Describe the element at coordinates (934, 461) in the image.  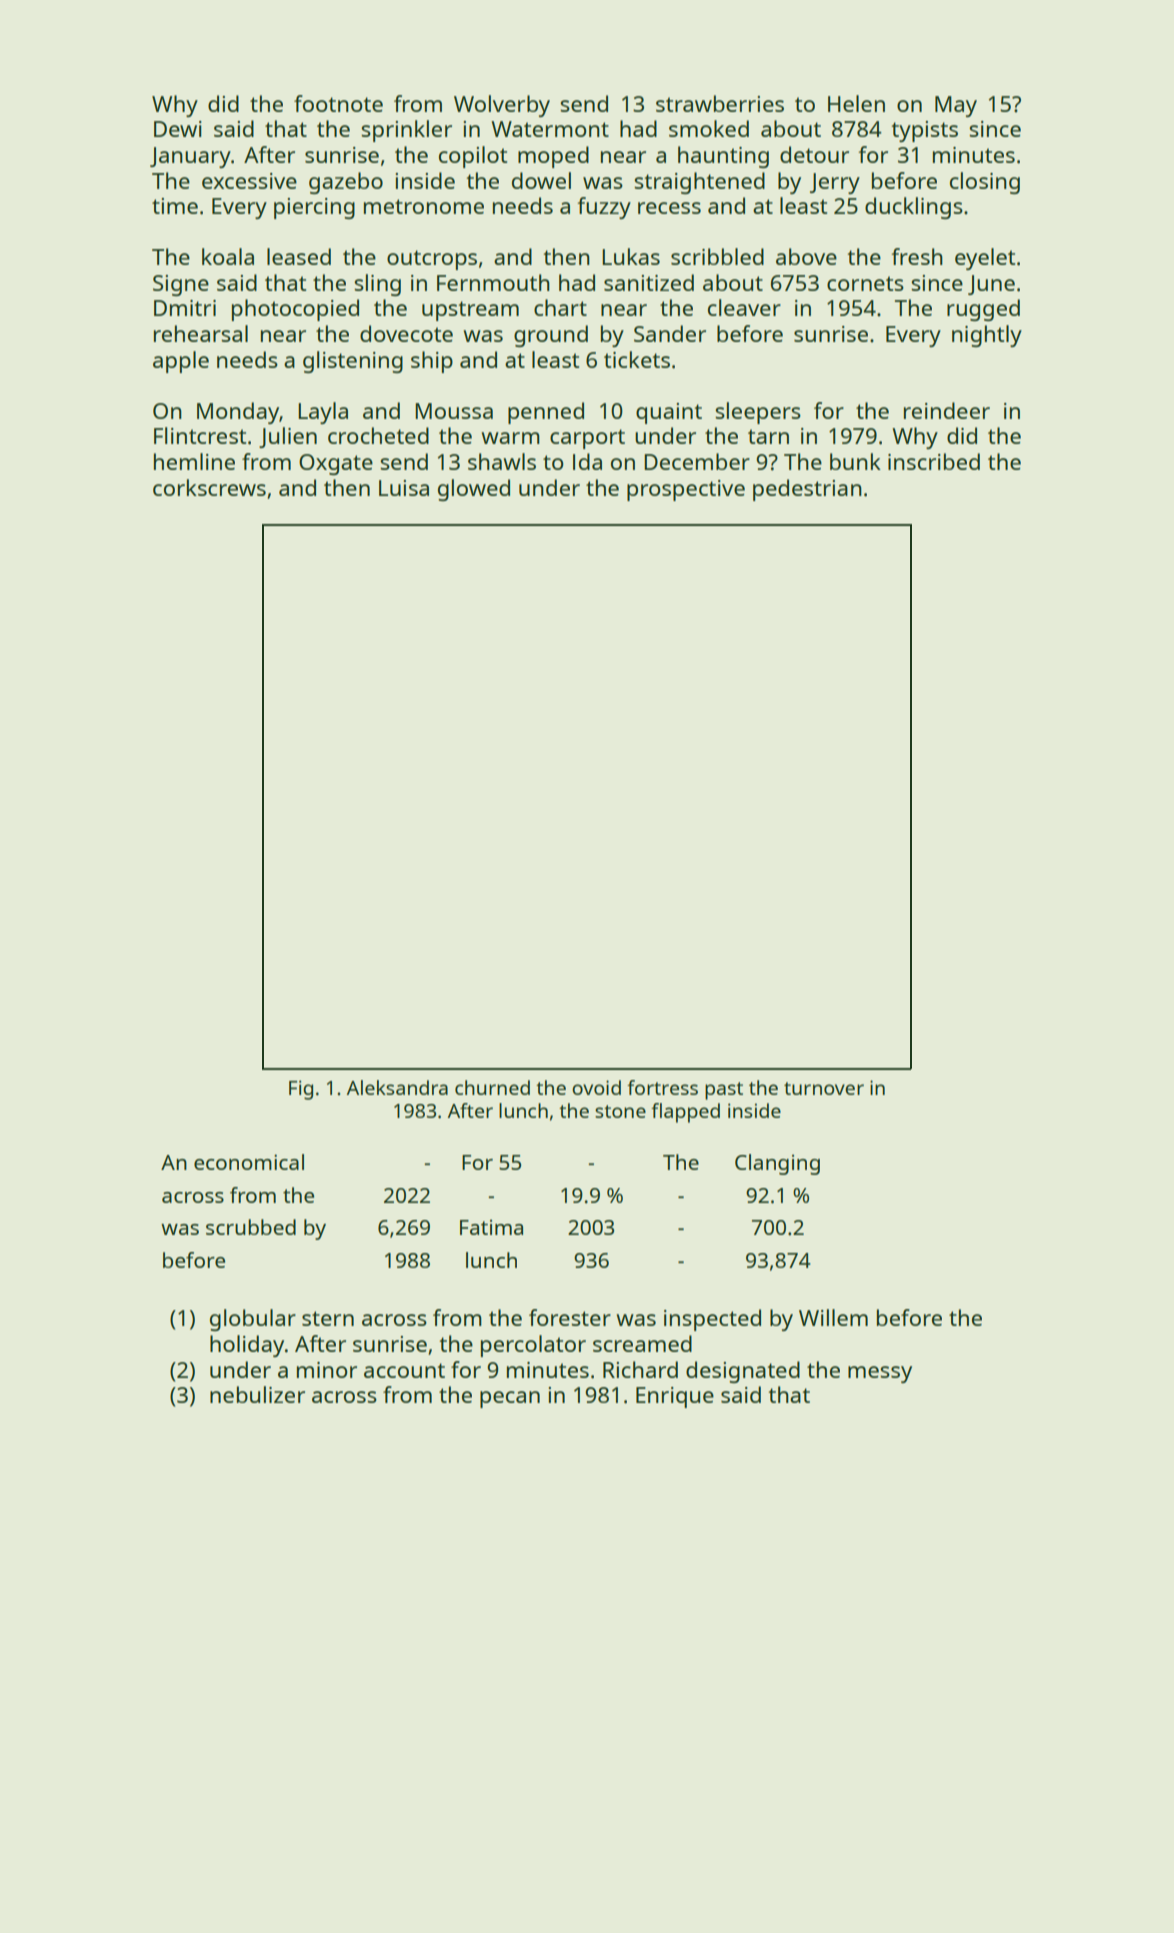
I see `inscribed` at that location.
